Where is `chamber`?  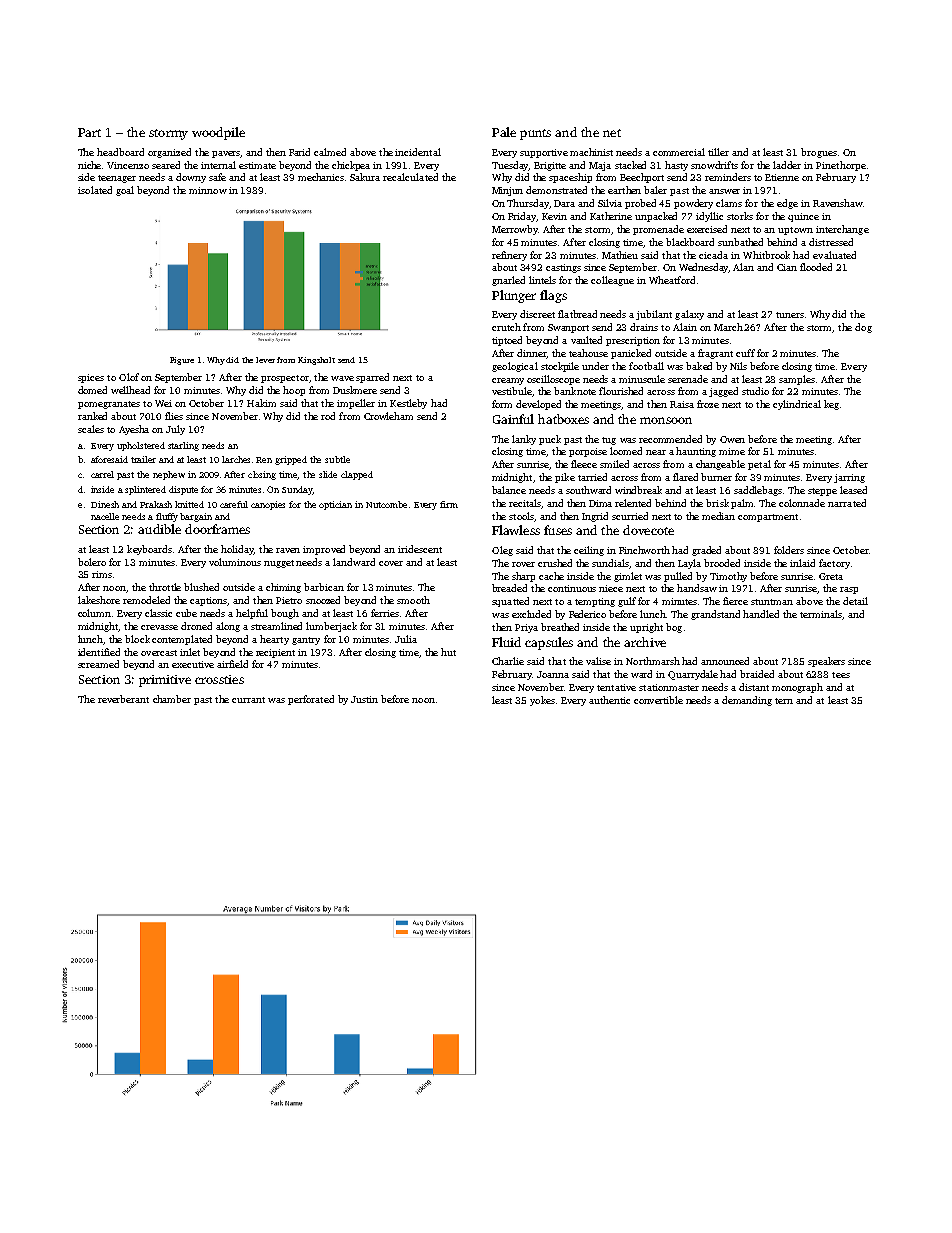
chamber is located at coordinates (172, 699).
